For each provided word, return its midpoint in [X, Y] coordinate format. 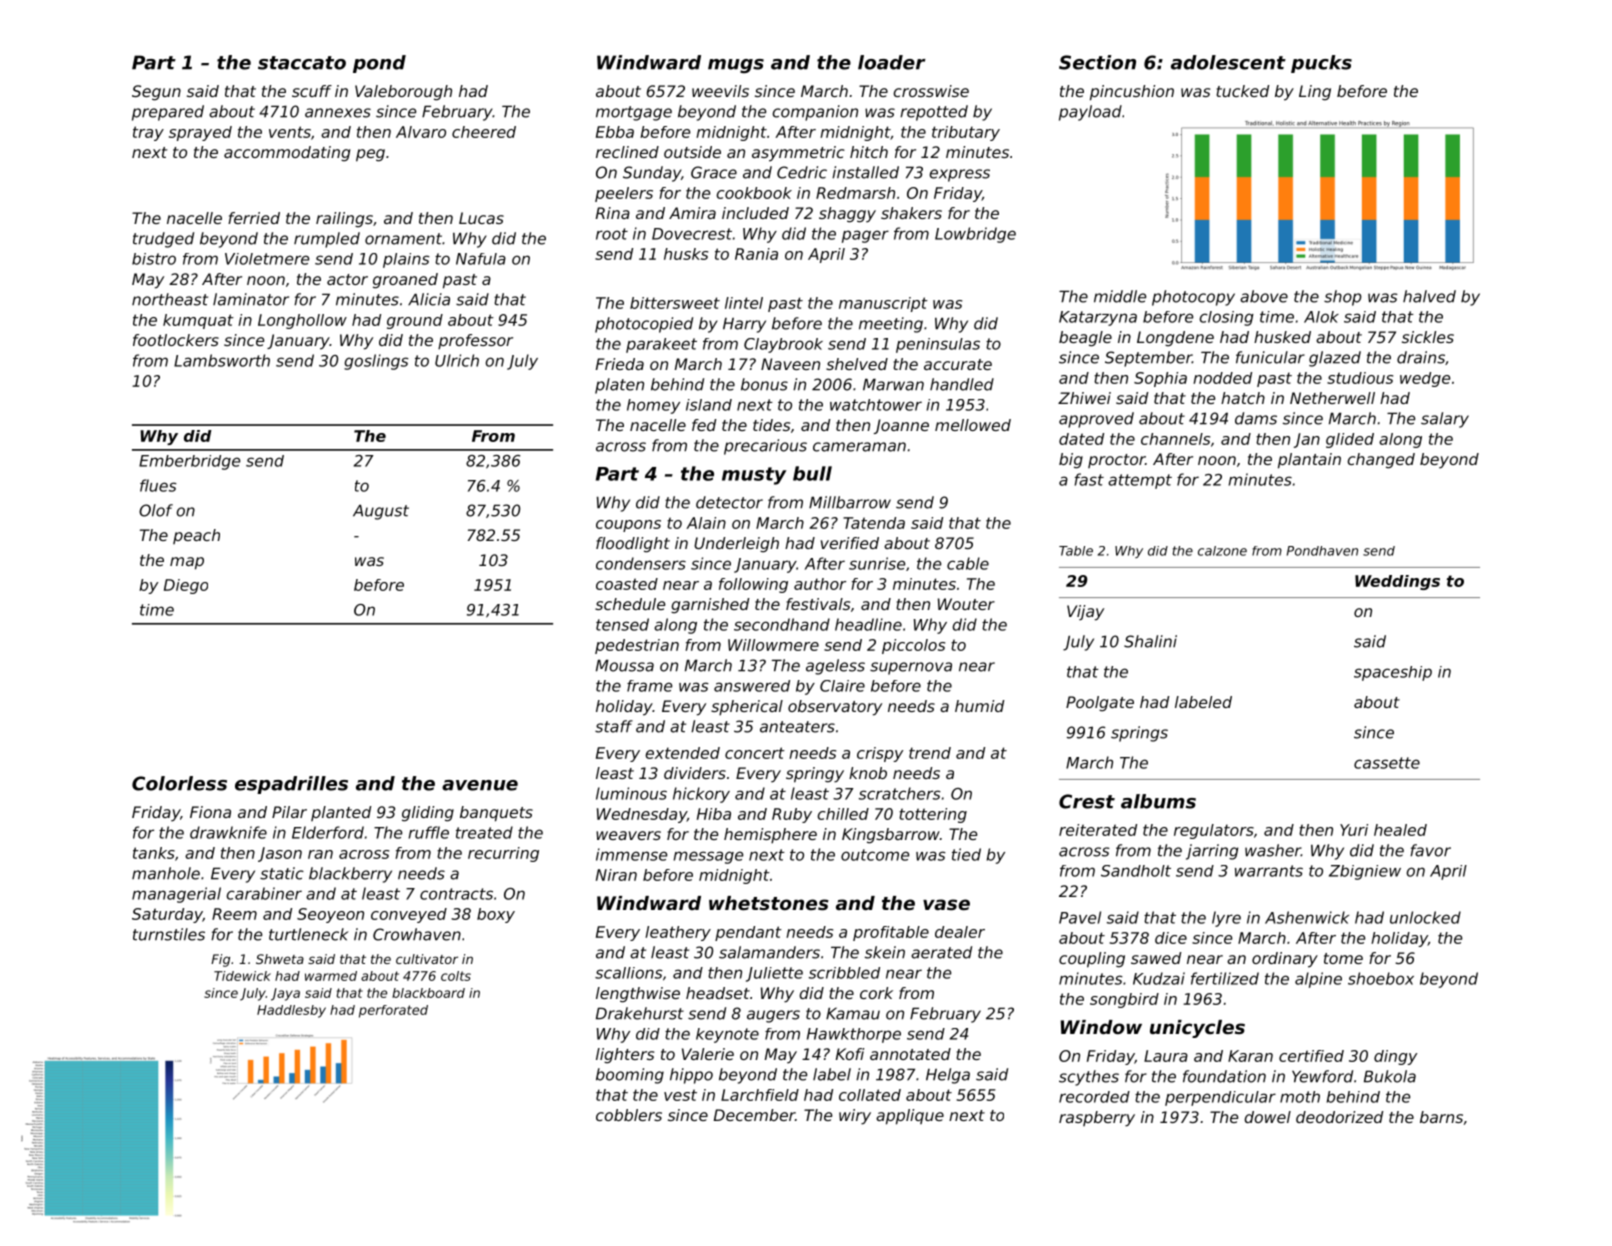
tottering [933, 815]
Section [1097, 62]
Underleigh [736, 545]
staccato [302, 63]
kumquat [198, 321]
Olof [156, 510]
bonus [764, 384]
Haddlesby [291, 1011]
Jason [280, 854]
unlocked [1425, 917]
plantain [1309, 461]
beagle [1085, 339]
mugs [736, 66]
